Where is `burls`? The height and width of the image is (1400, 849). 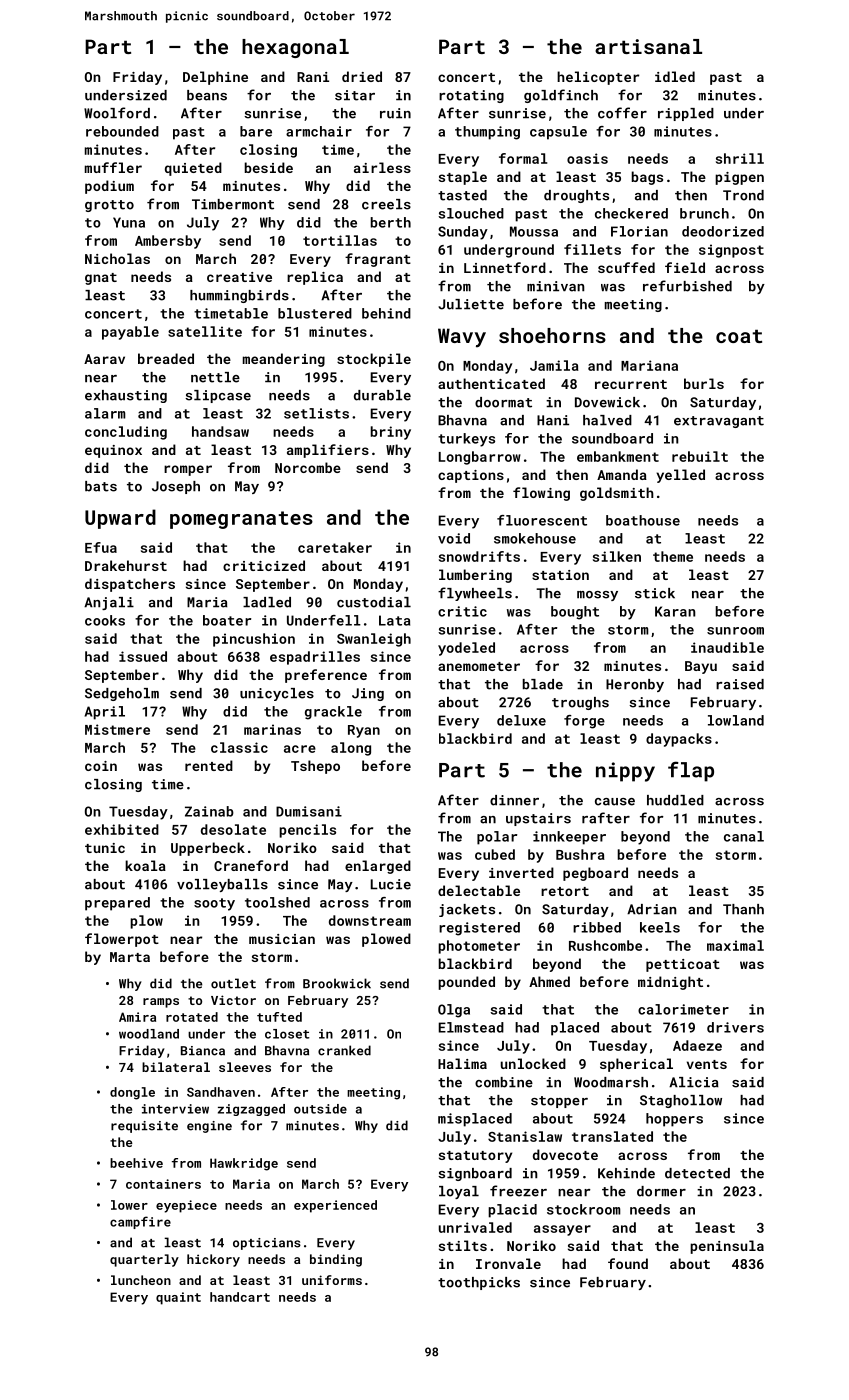
burls is located at coordinates (704, 383).
